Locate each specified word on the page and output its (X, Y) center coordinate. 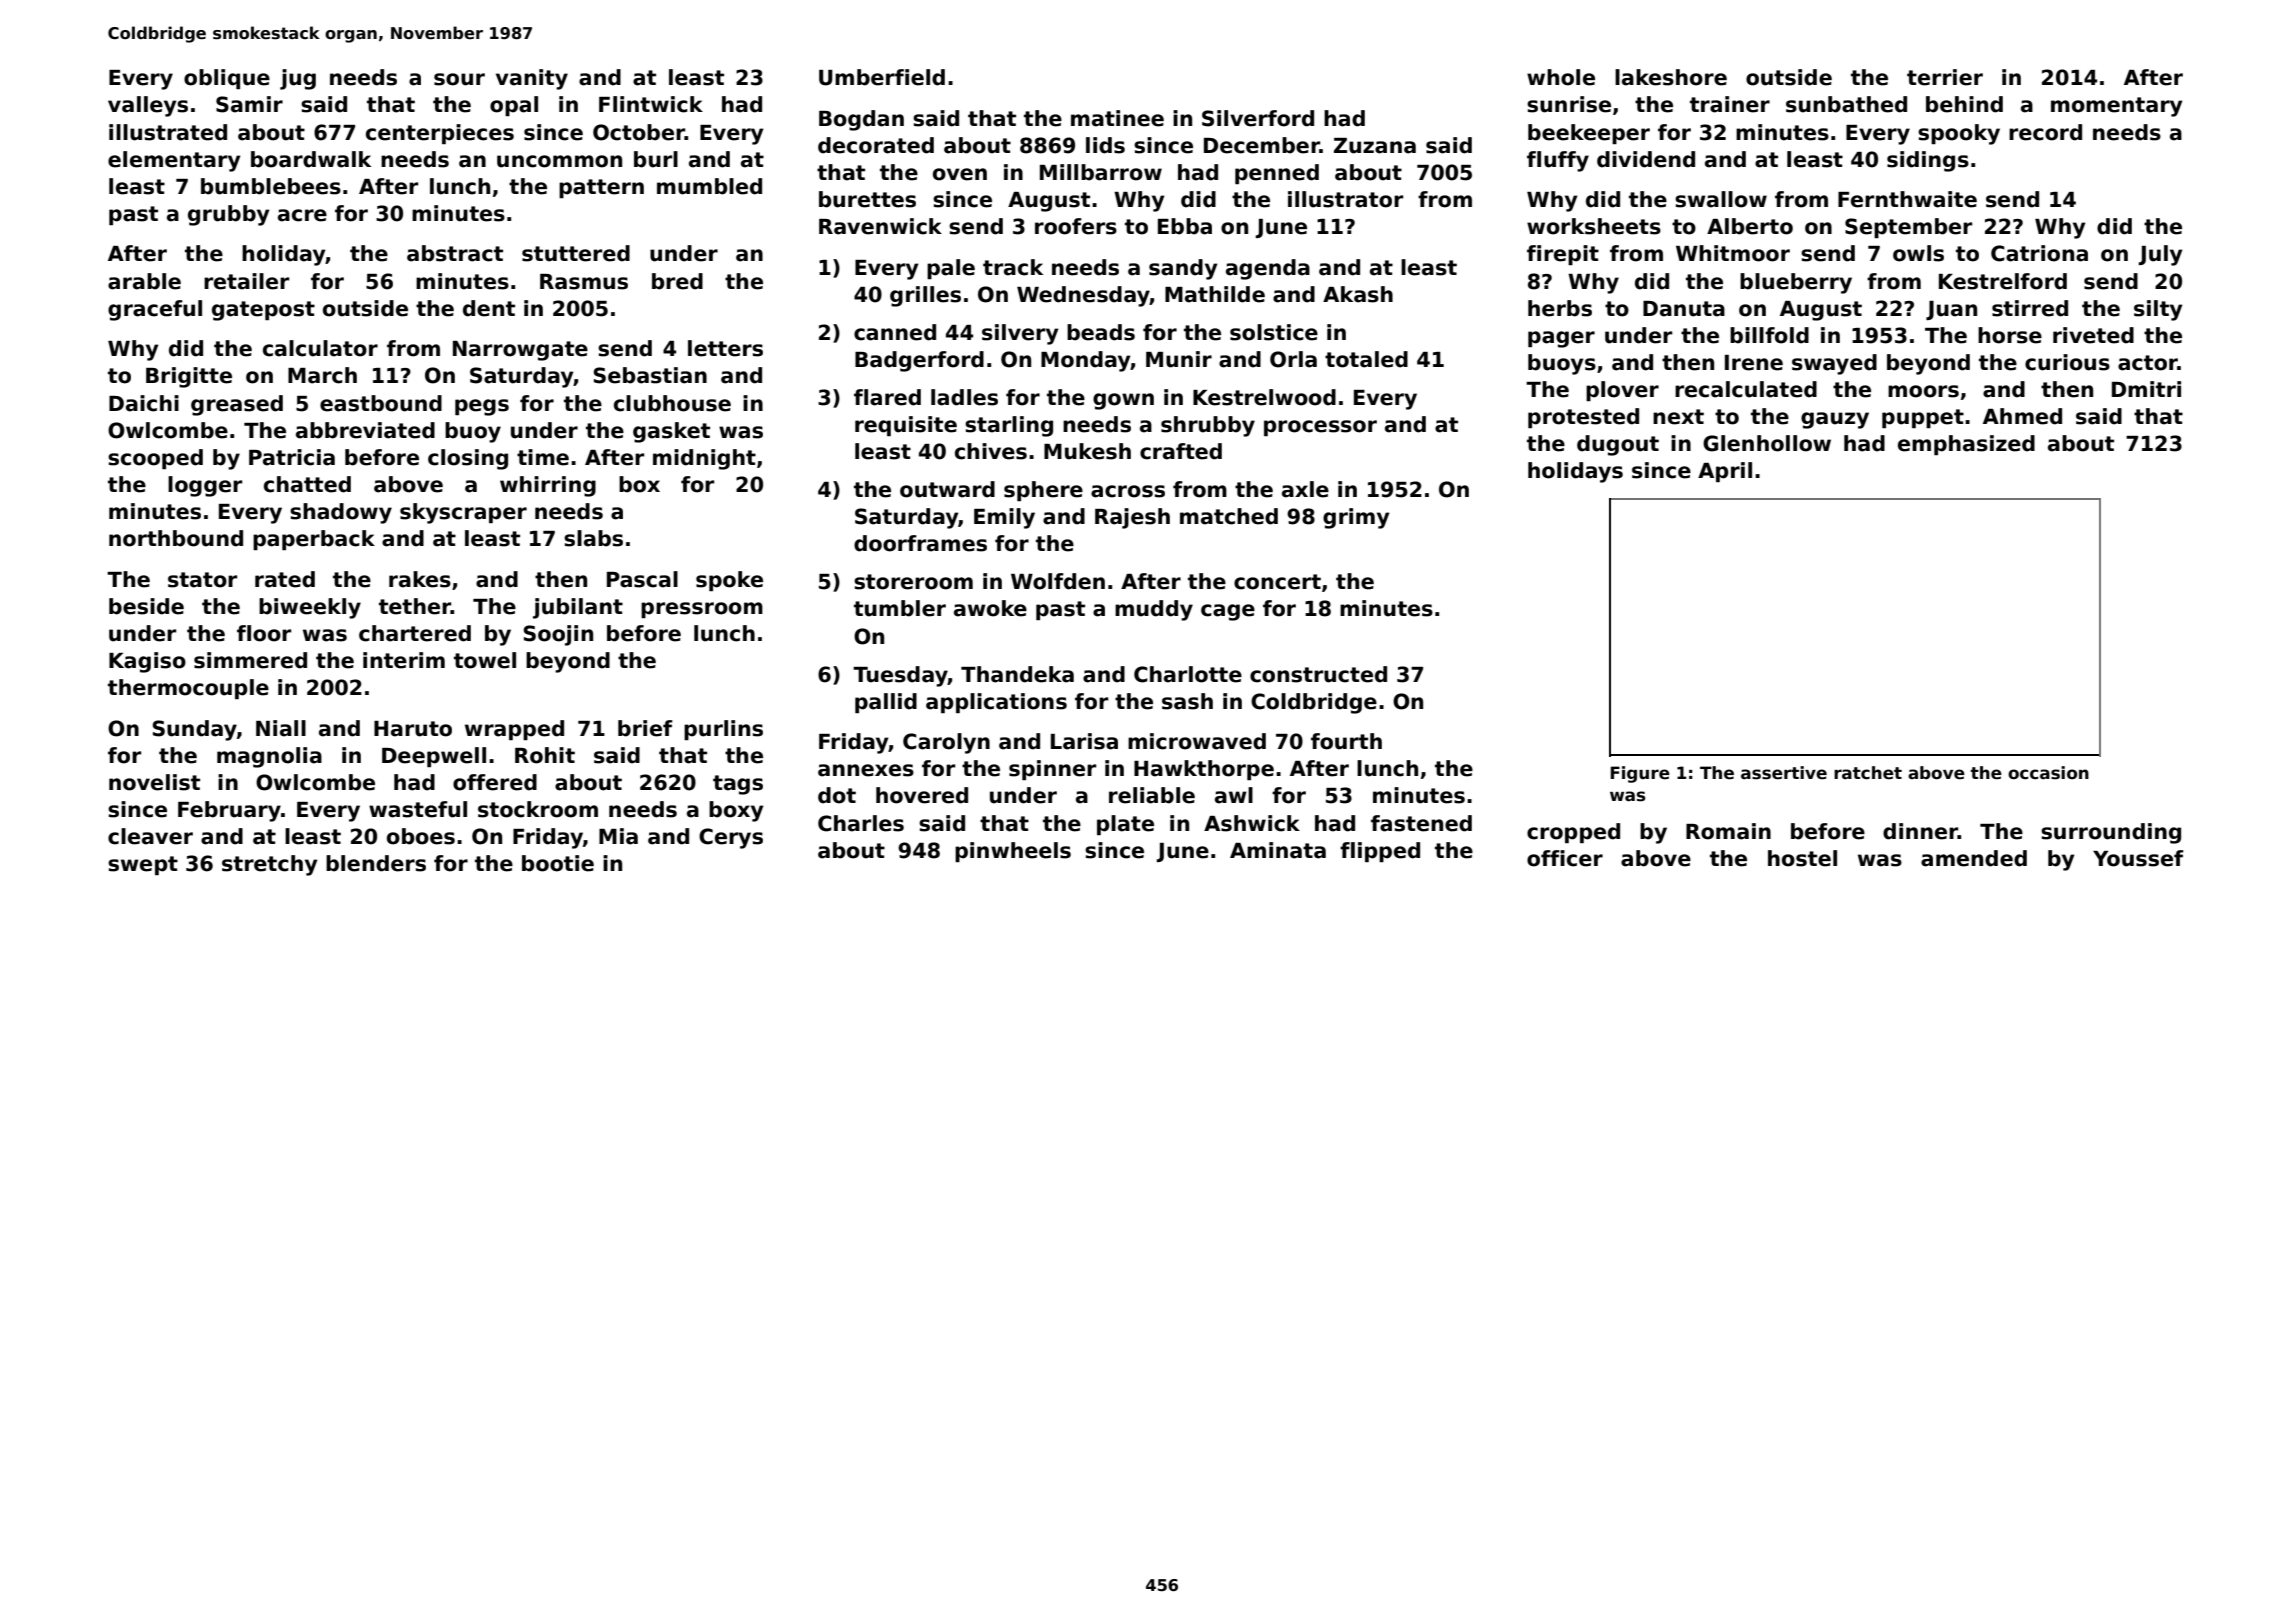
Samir (249, 104)
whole (1561, 77)
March (322, 375)
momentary (2116, 107)
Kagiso (147, 662)
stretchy (269, 865)
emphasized (1966, 445)
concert (1277, 582)
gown (1123, 401)
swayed (1834, 364)
